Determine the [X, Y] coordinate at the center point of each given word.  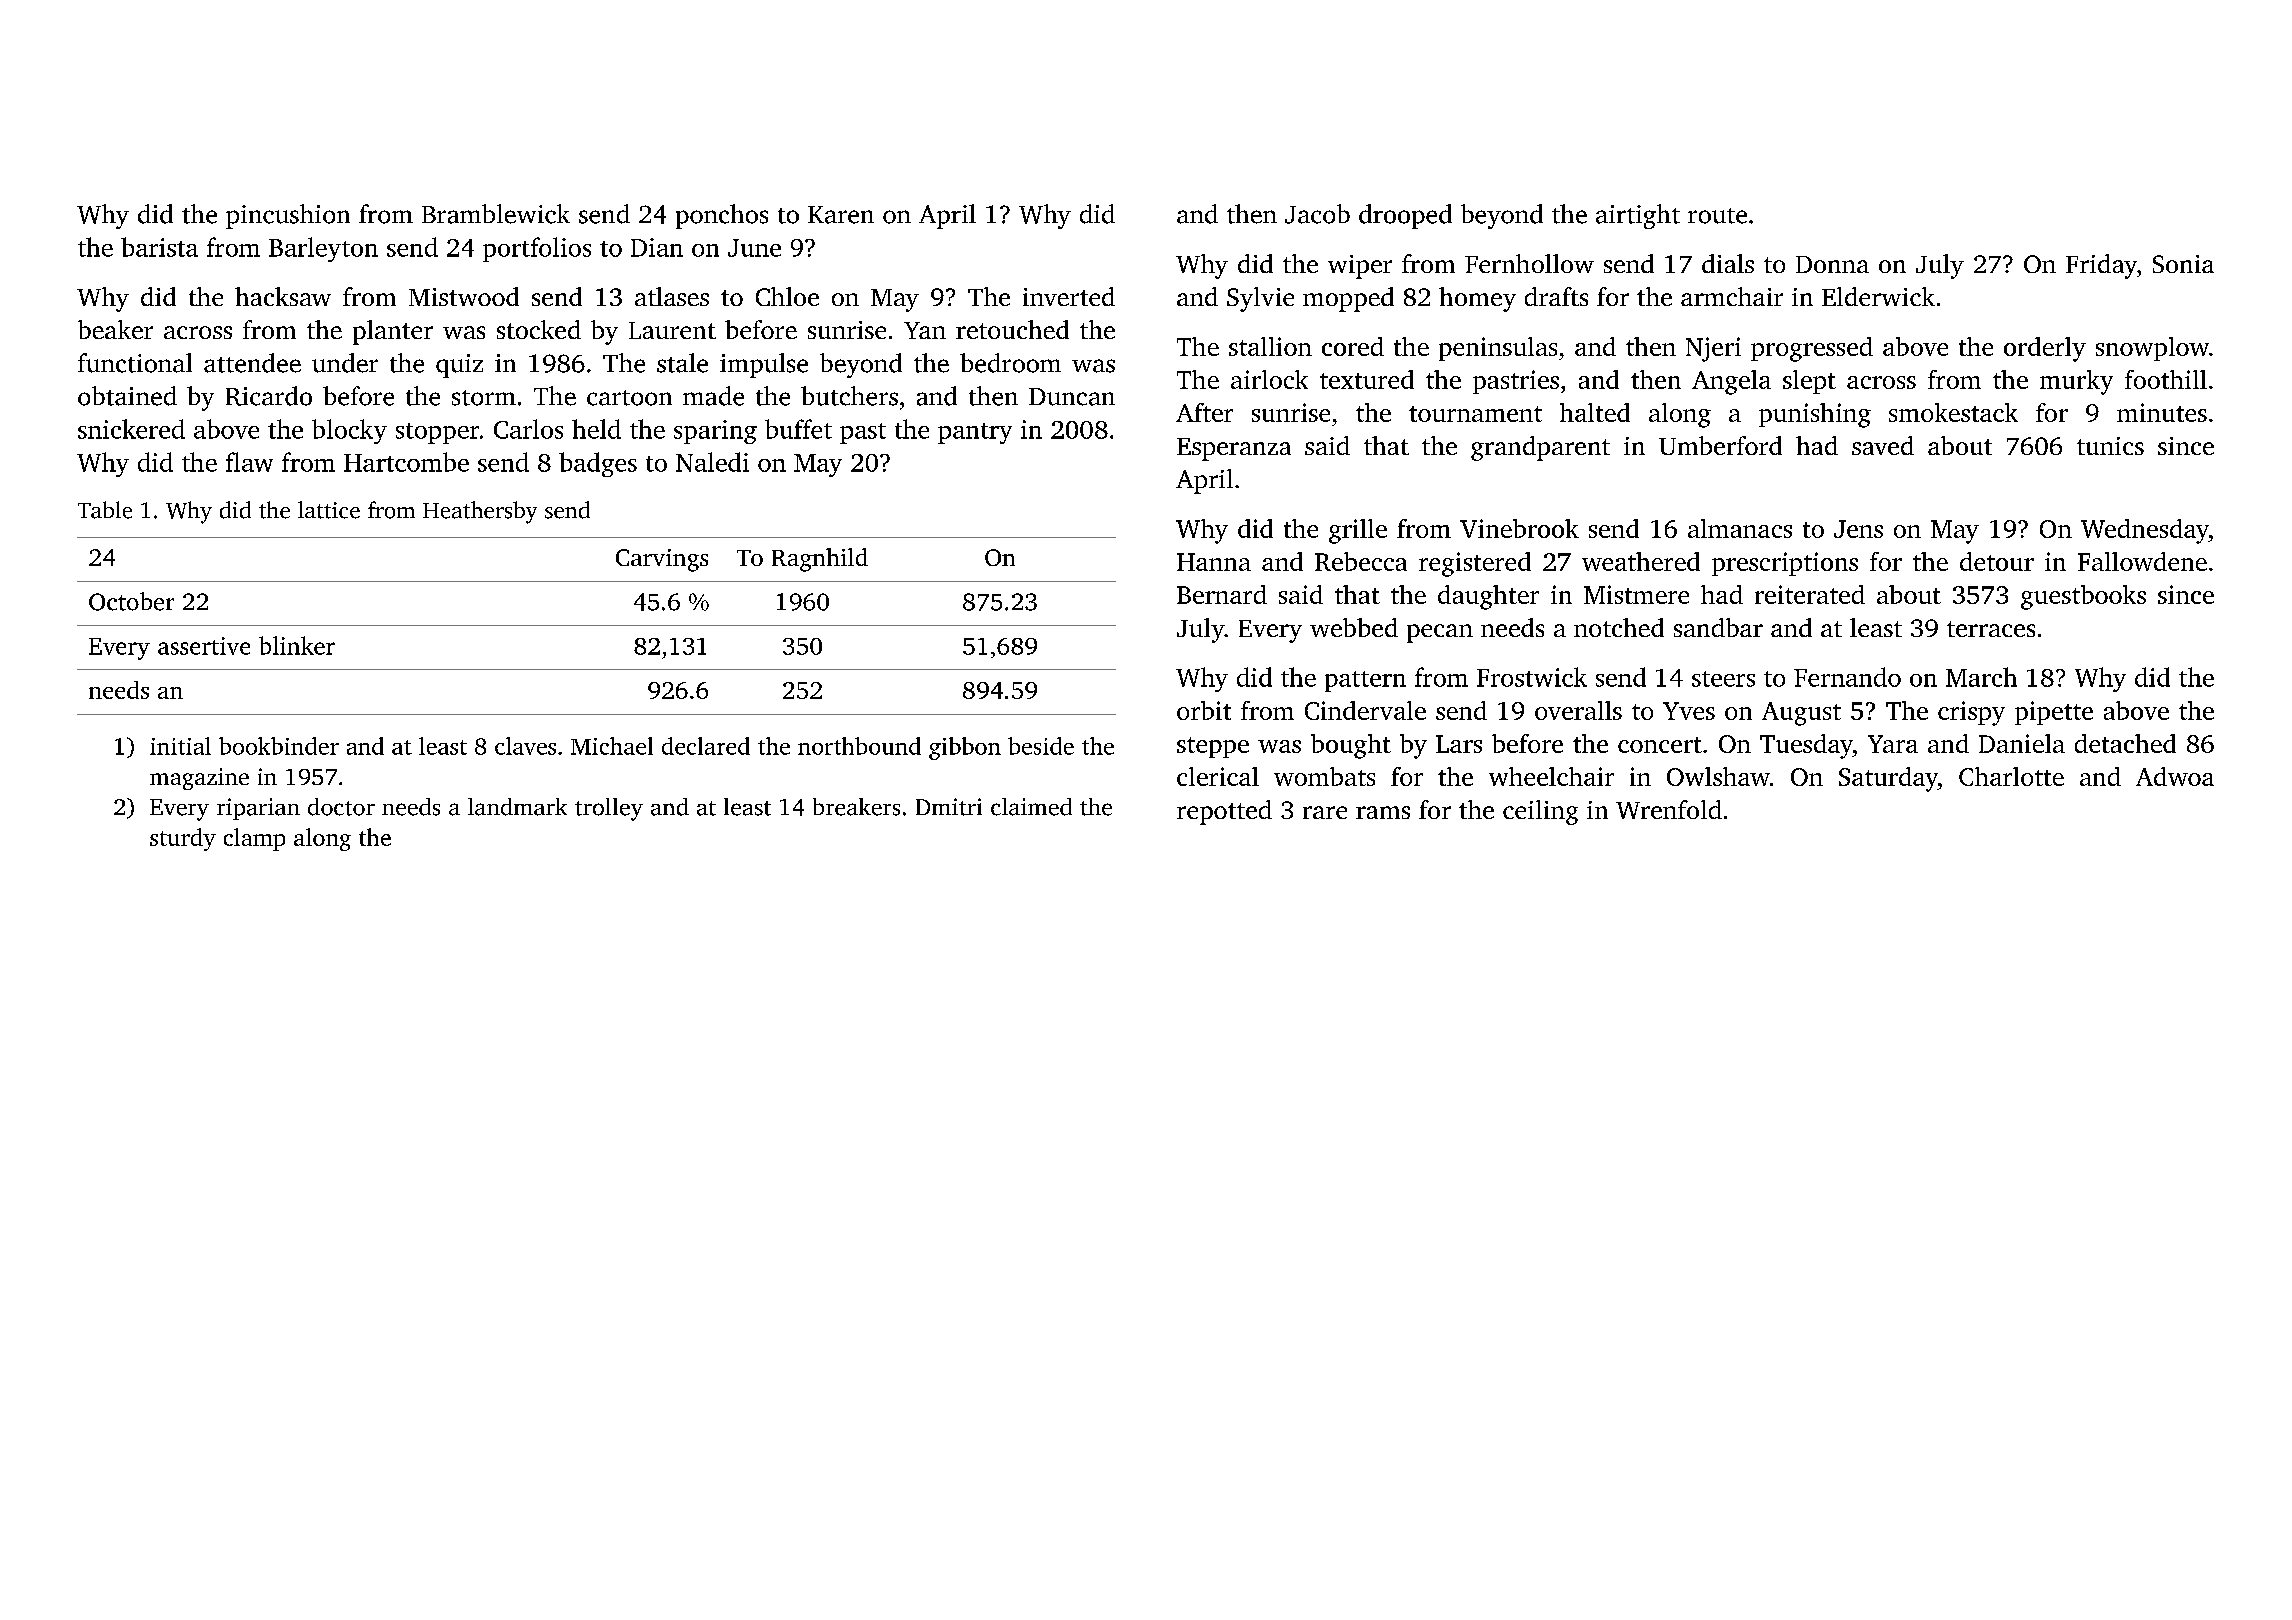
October [131, 601]
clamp [254, 839]
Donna [1832, 264]
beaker [115, 329]
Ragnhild [820, 560]
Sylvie [1260, 299]
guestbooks [2083, 597]
